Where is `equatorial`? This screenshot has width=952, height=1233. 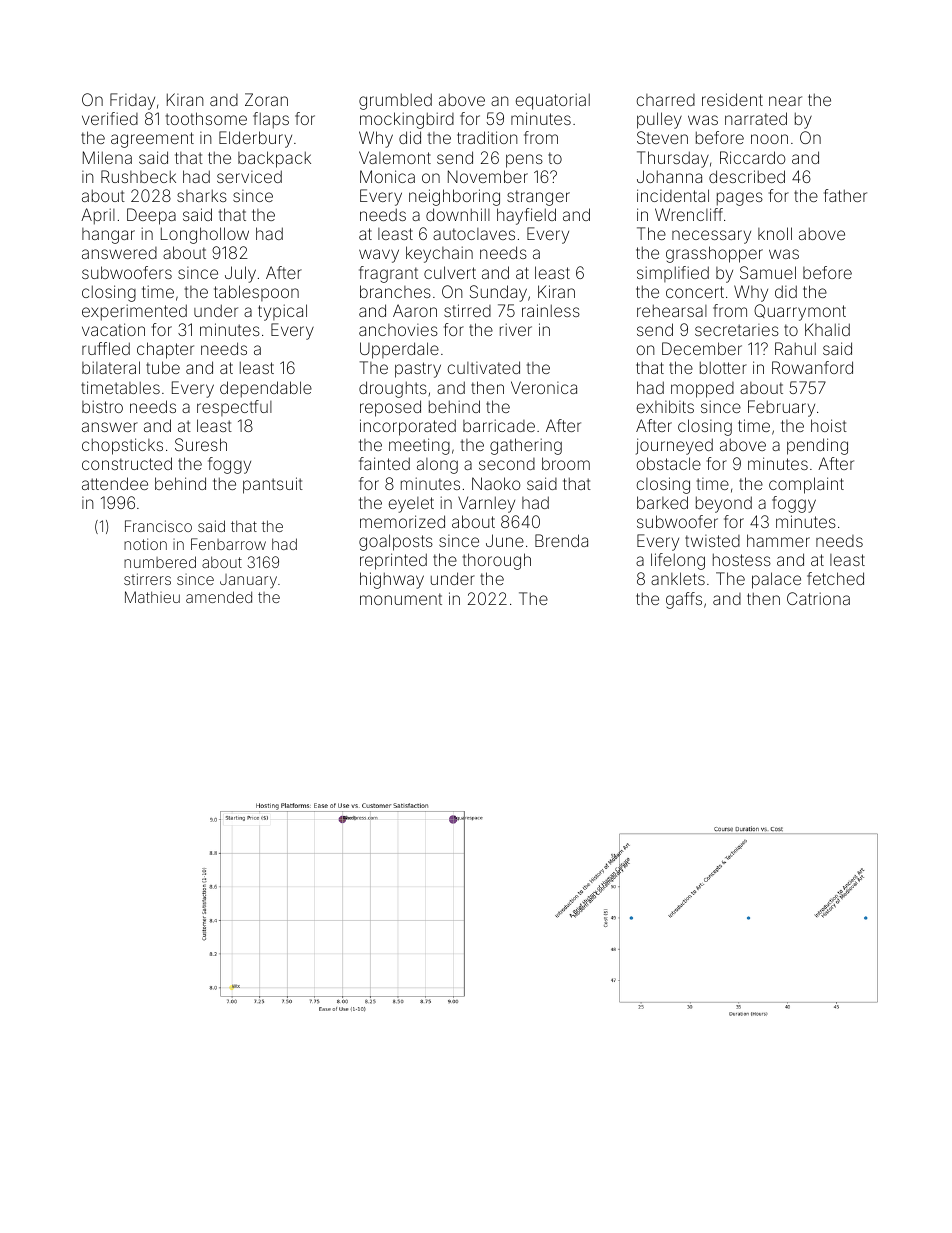
equatorial is located at coordinates (553, 101).
